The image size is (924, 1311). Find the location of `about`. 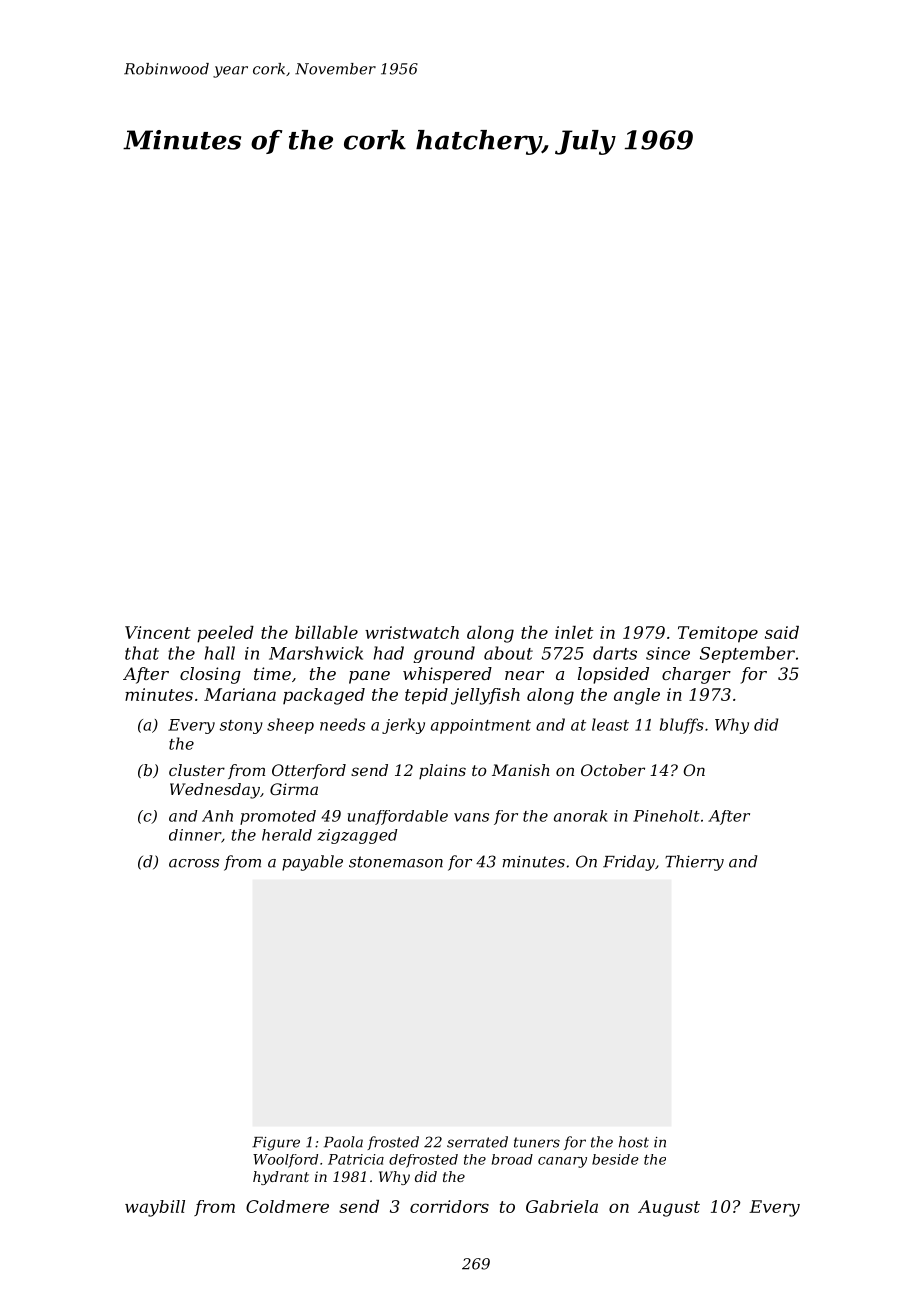

about is located at coordinates (508, 653).
